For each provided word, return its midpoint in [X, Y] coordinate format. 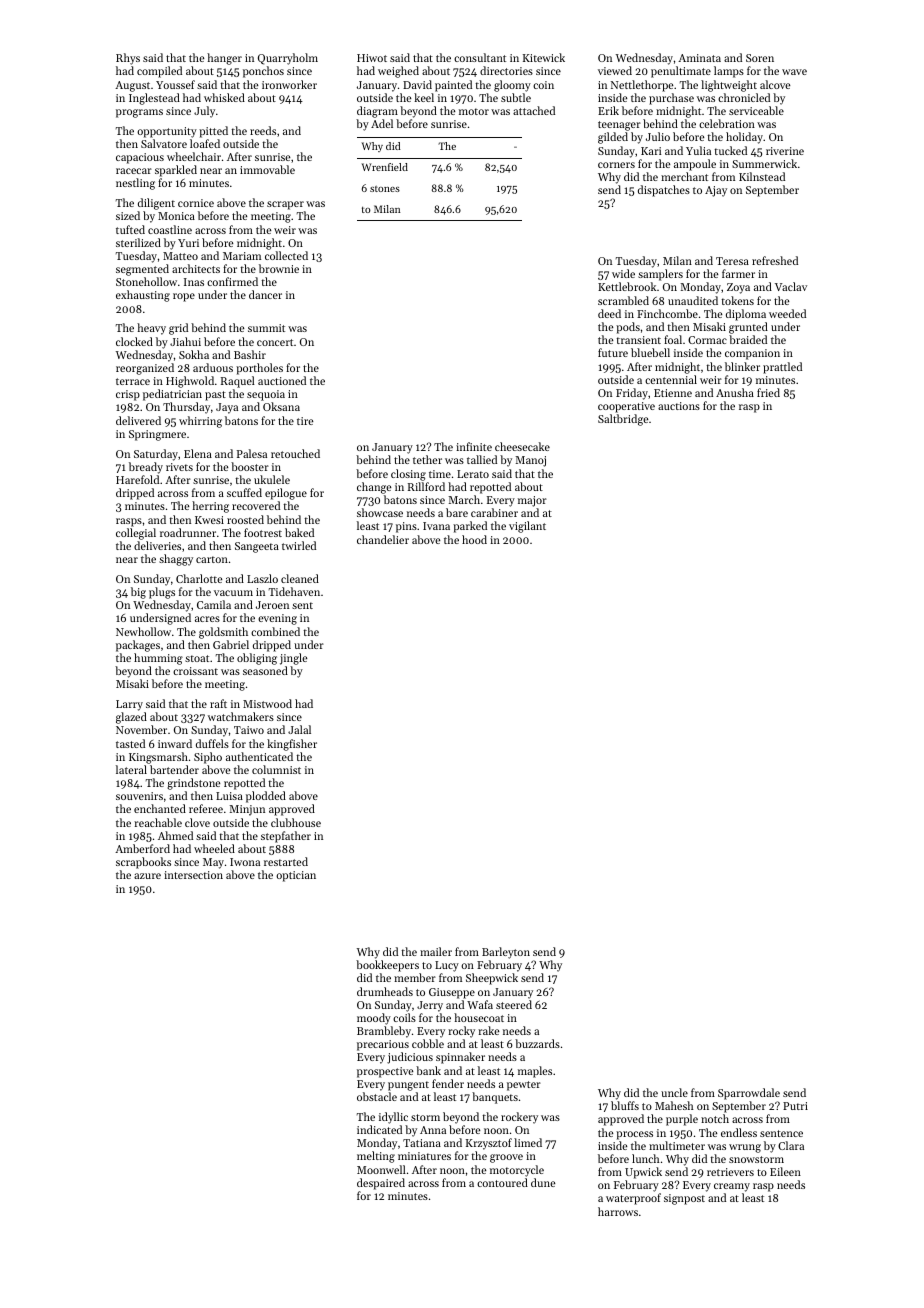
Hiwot [372, 58]
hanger [224, 59]
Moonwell [381, 1169]
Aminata [699, 58]
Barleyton [506, 953]
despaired [381, 1184]
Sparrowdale [749, 1094]
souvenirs [139, 796]
